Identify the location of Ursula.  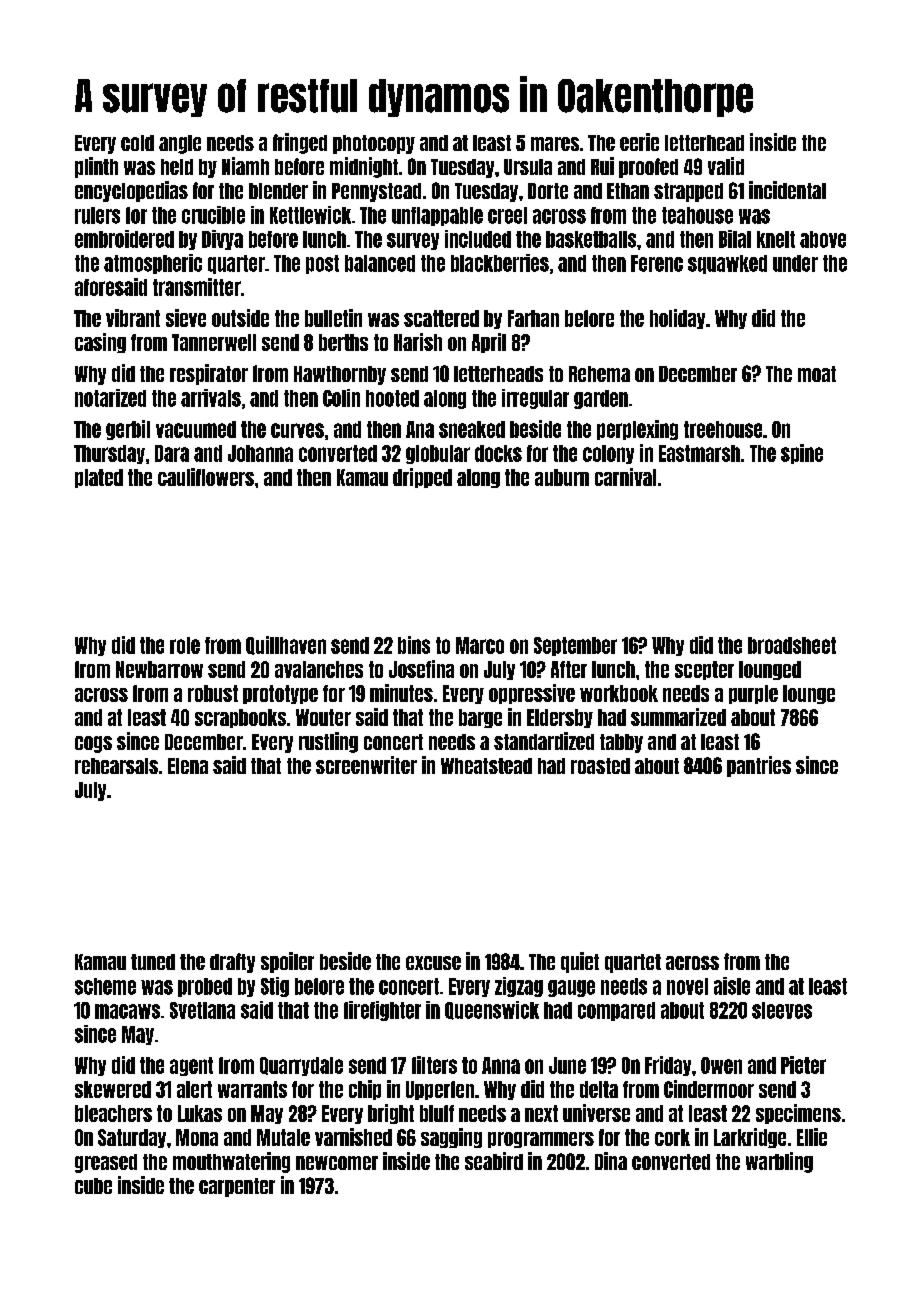
(528, 167).
